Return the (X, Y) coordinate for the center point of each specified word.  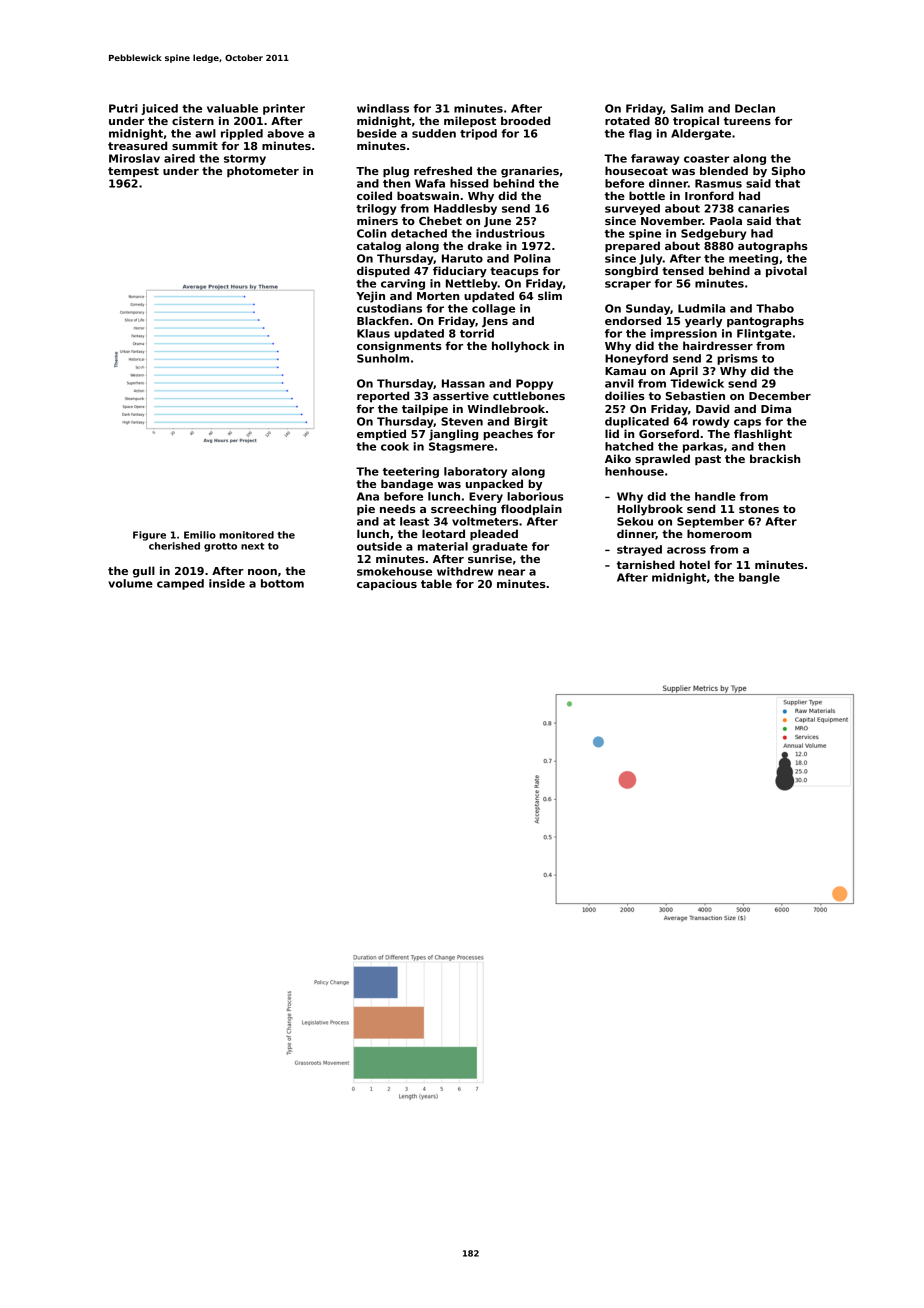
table (436, 583)
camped (180, 584)
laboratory (475, 472)
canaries (763, 208)
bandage (407, 485)
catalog (379, 247)
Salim (687, 108)
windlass (383, 108)
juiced (159, 109)
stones (759, 509)
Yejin (370, 297)
